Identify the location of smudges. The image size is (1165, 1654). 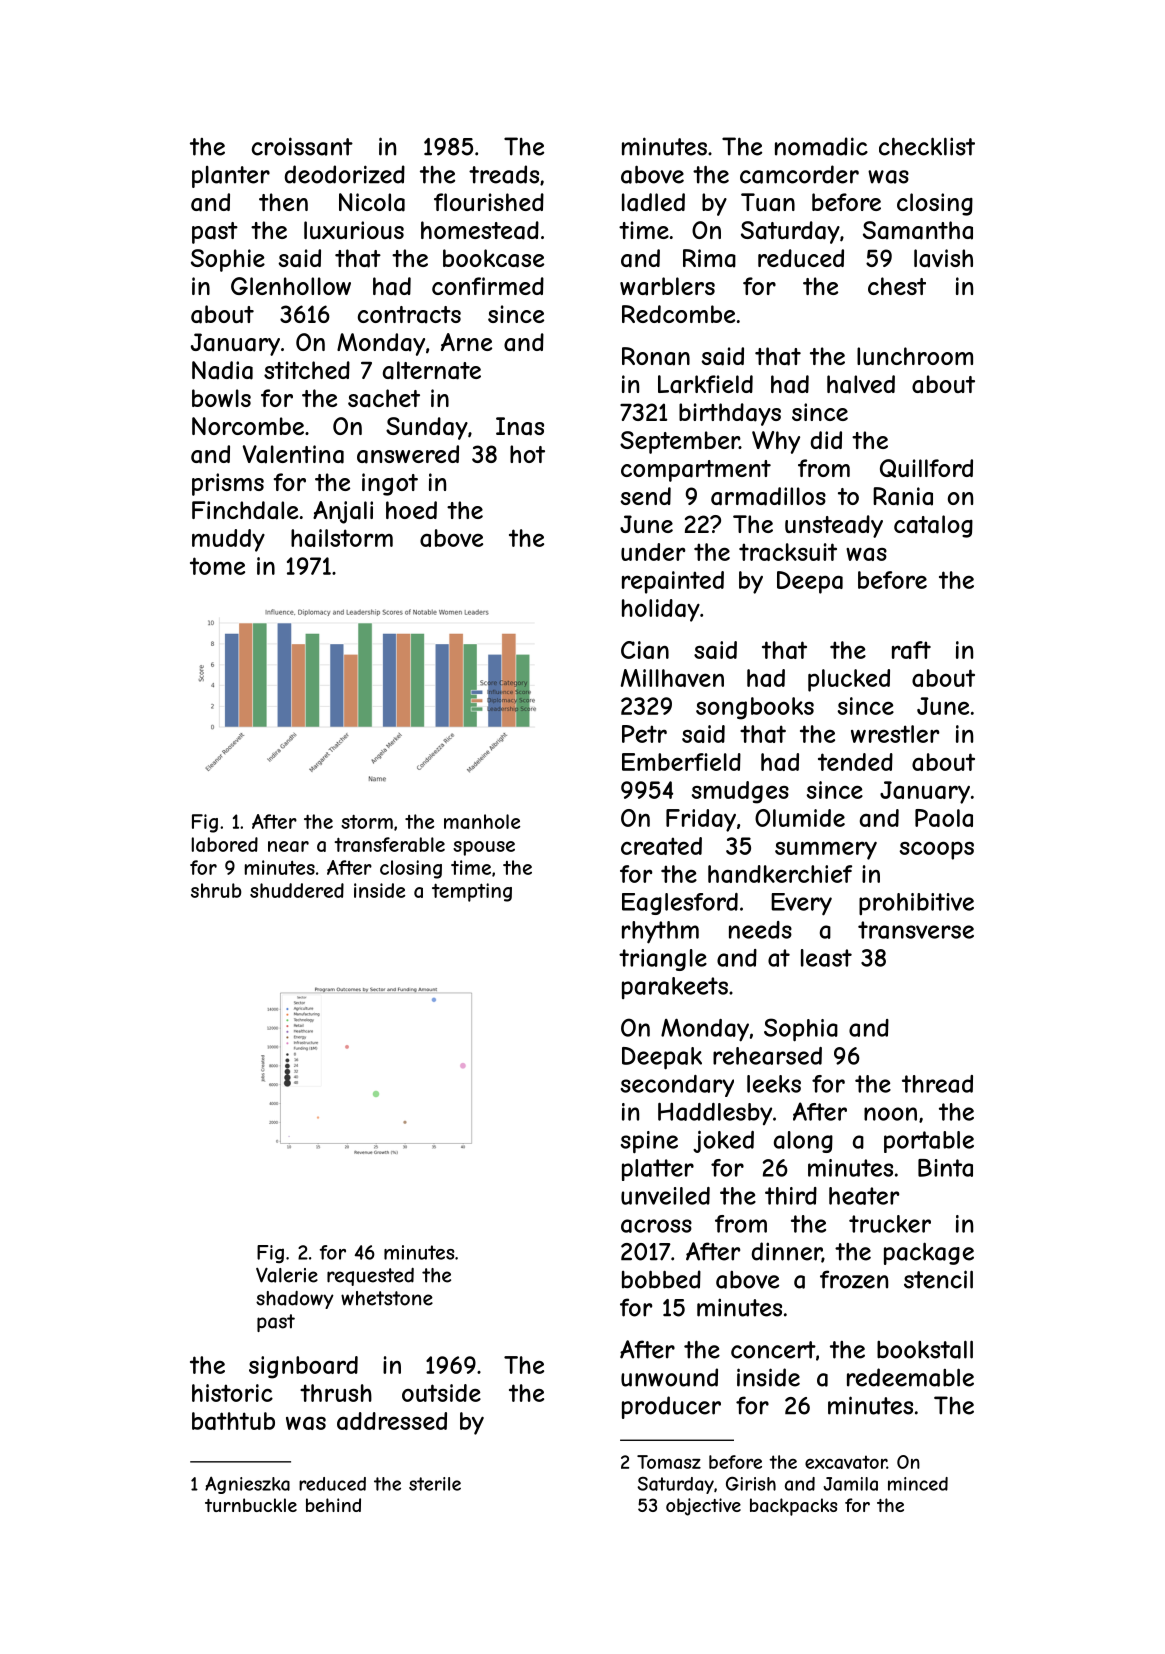
(740, 792).
